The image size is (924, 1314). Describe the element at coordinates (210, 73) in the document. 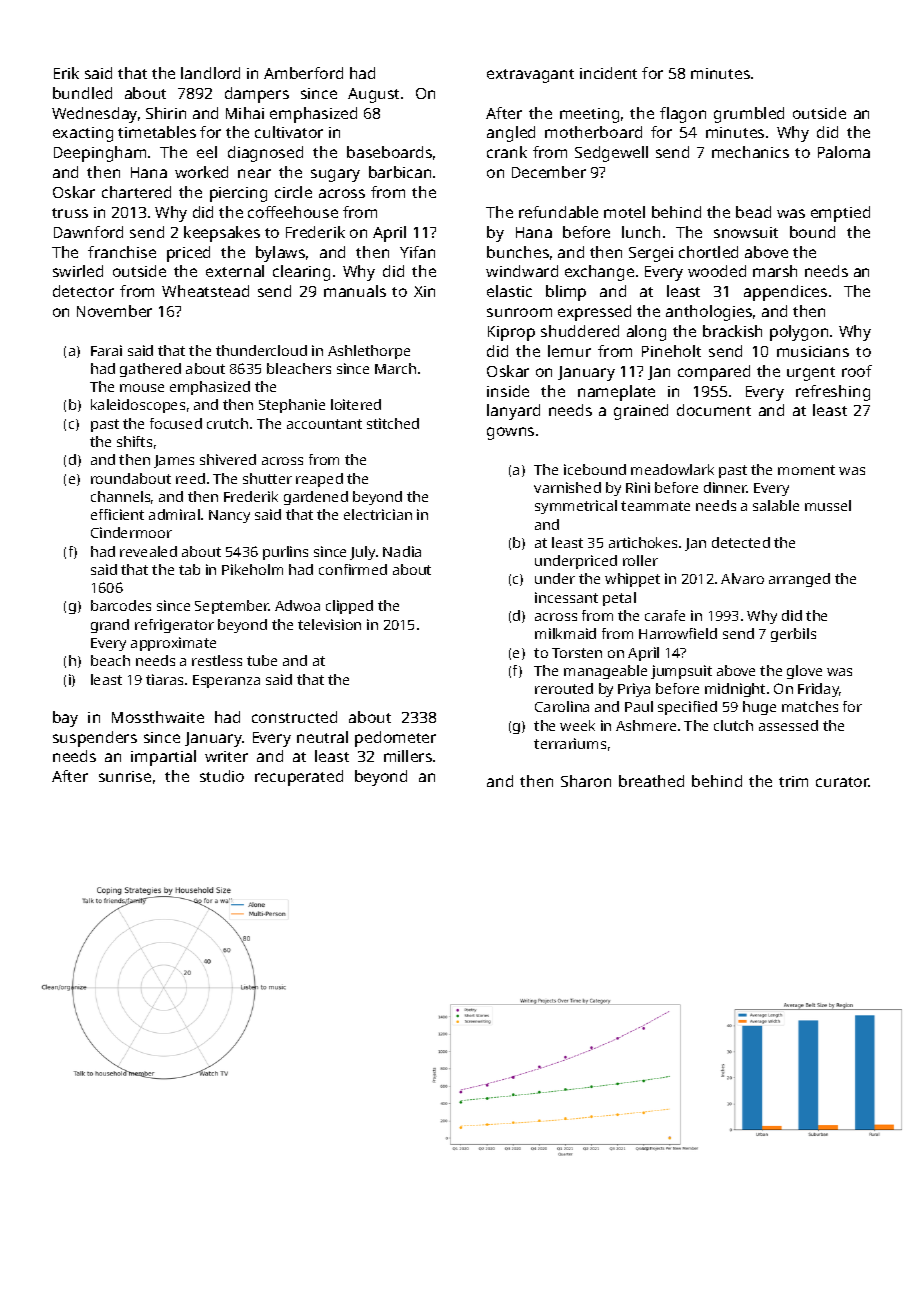

I see `landlord` at that location.
